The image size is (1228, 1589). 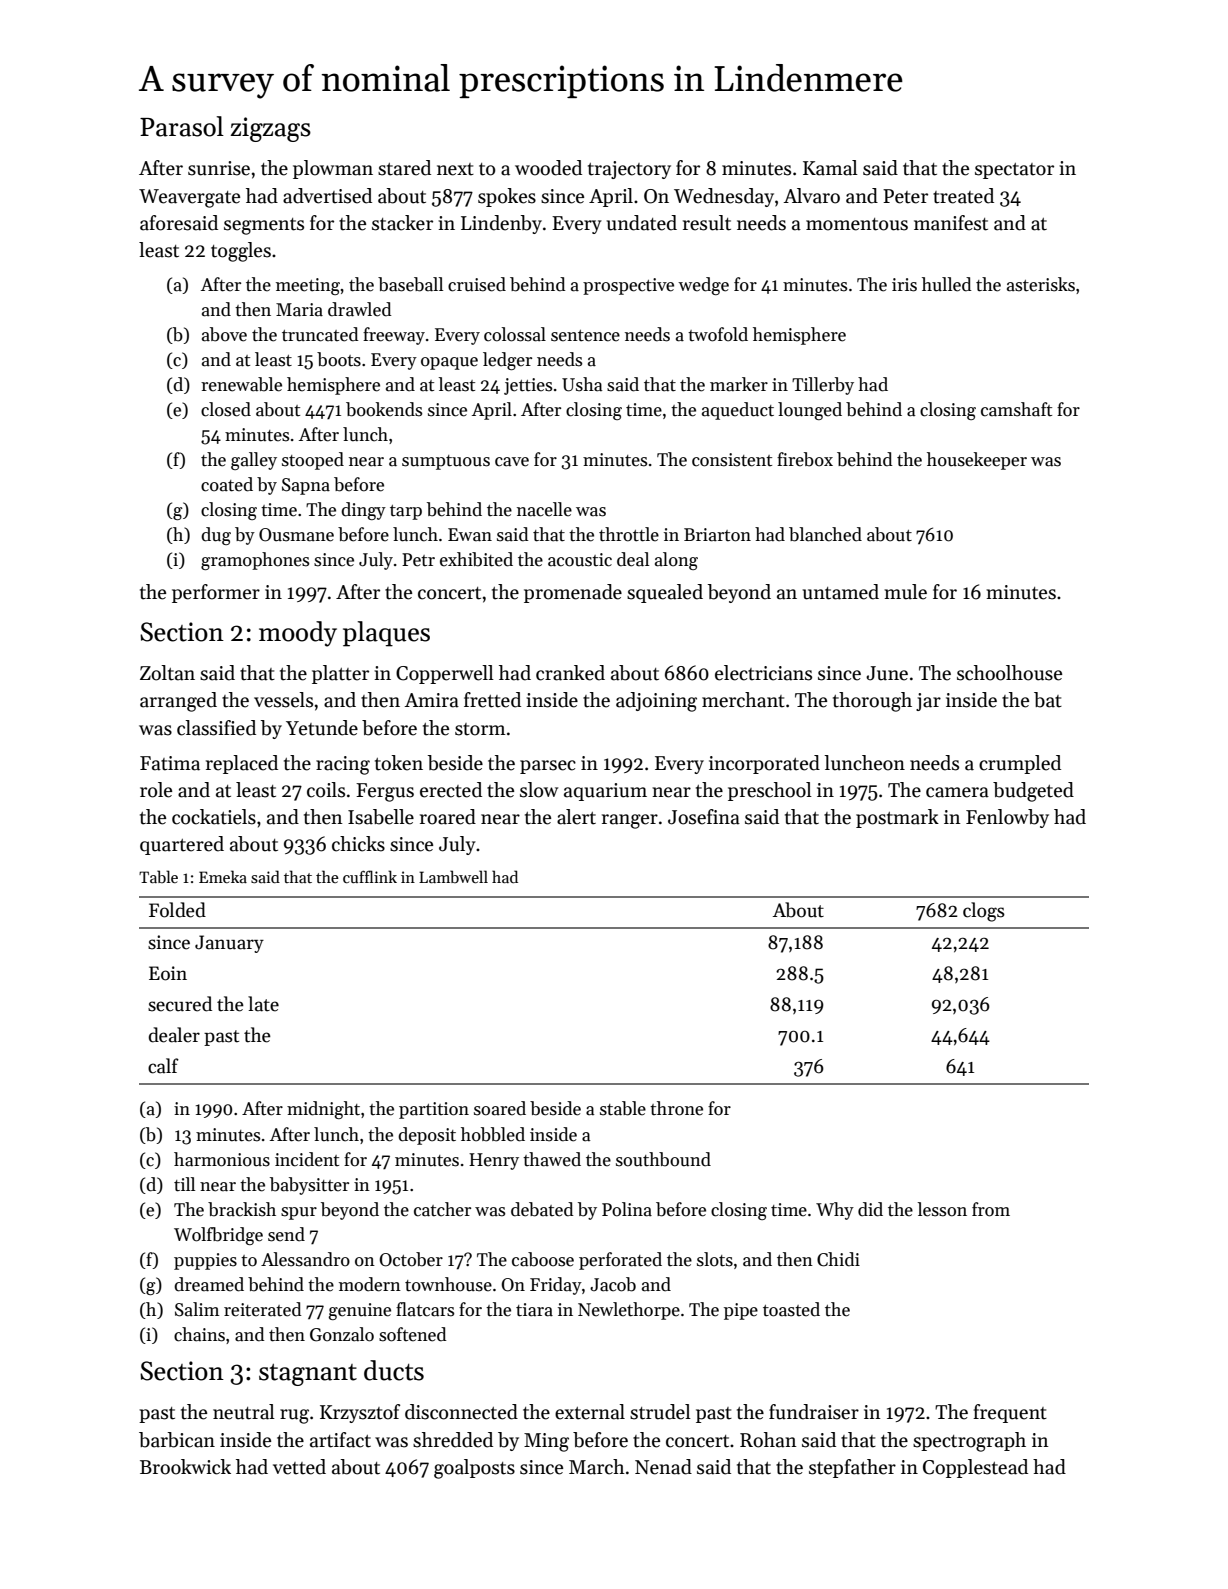 What do you see at coordinates (1016, 409) in the screenshot?
I see `camshaft` at bounding box center [1016, 409].
